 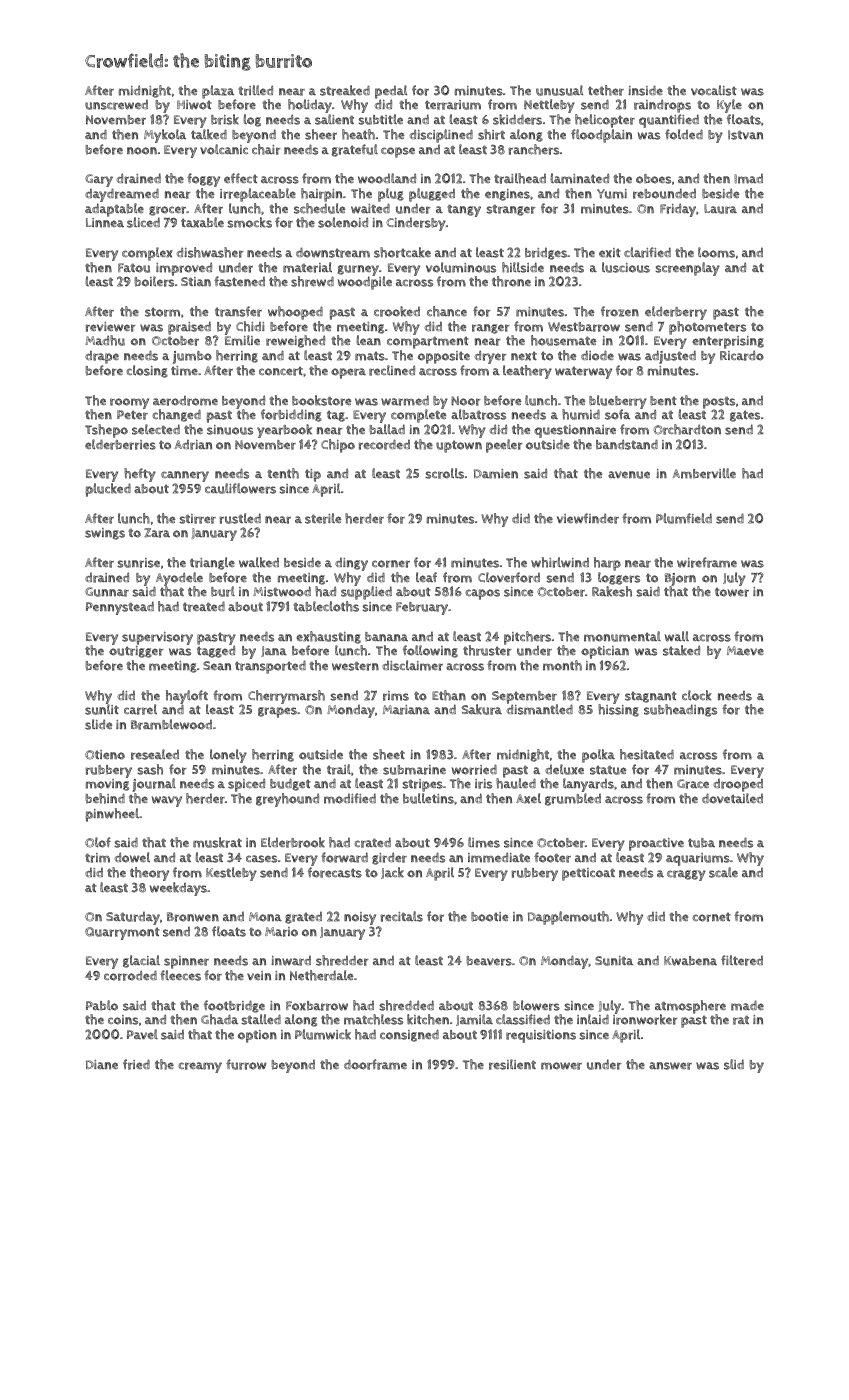 I want to click on resilient, so click(x=512, y=1064).
